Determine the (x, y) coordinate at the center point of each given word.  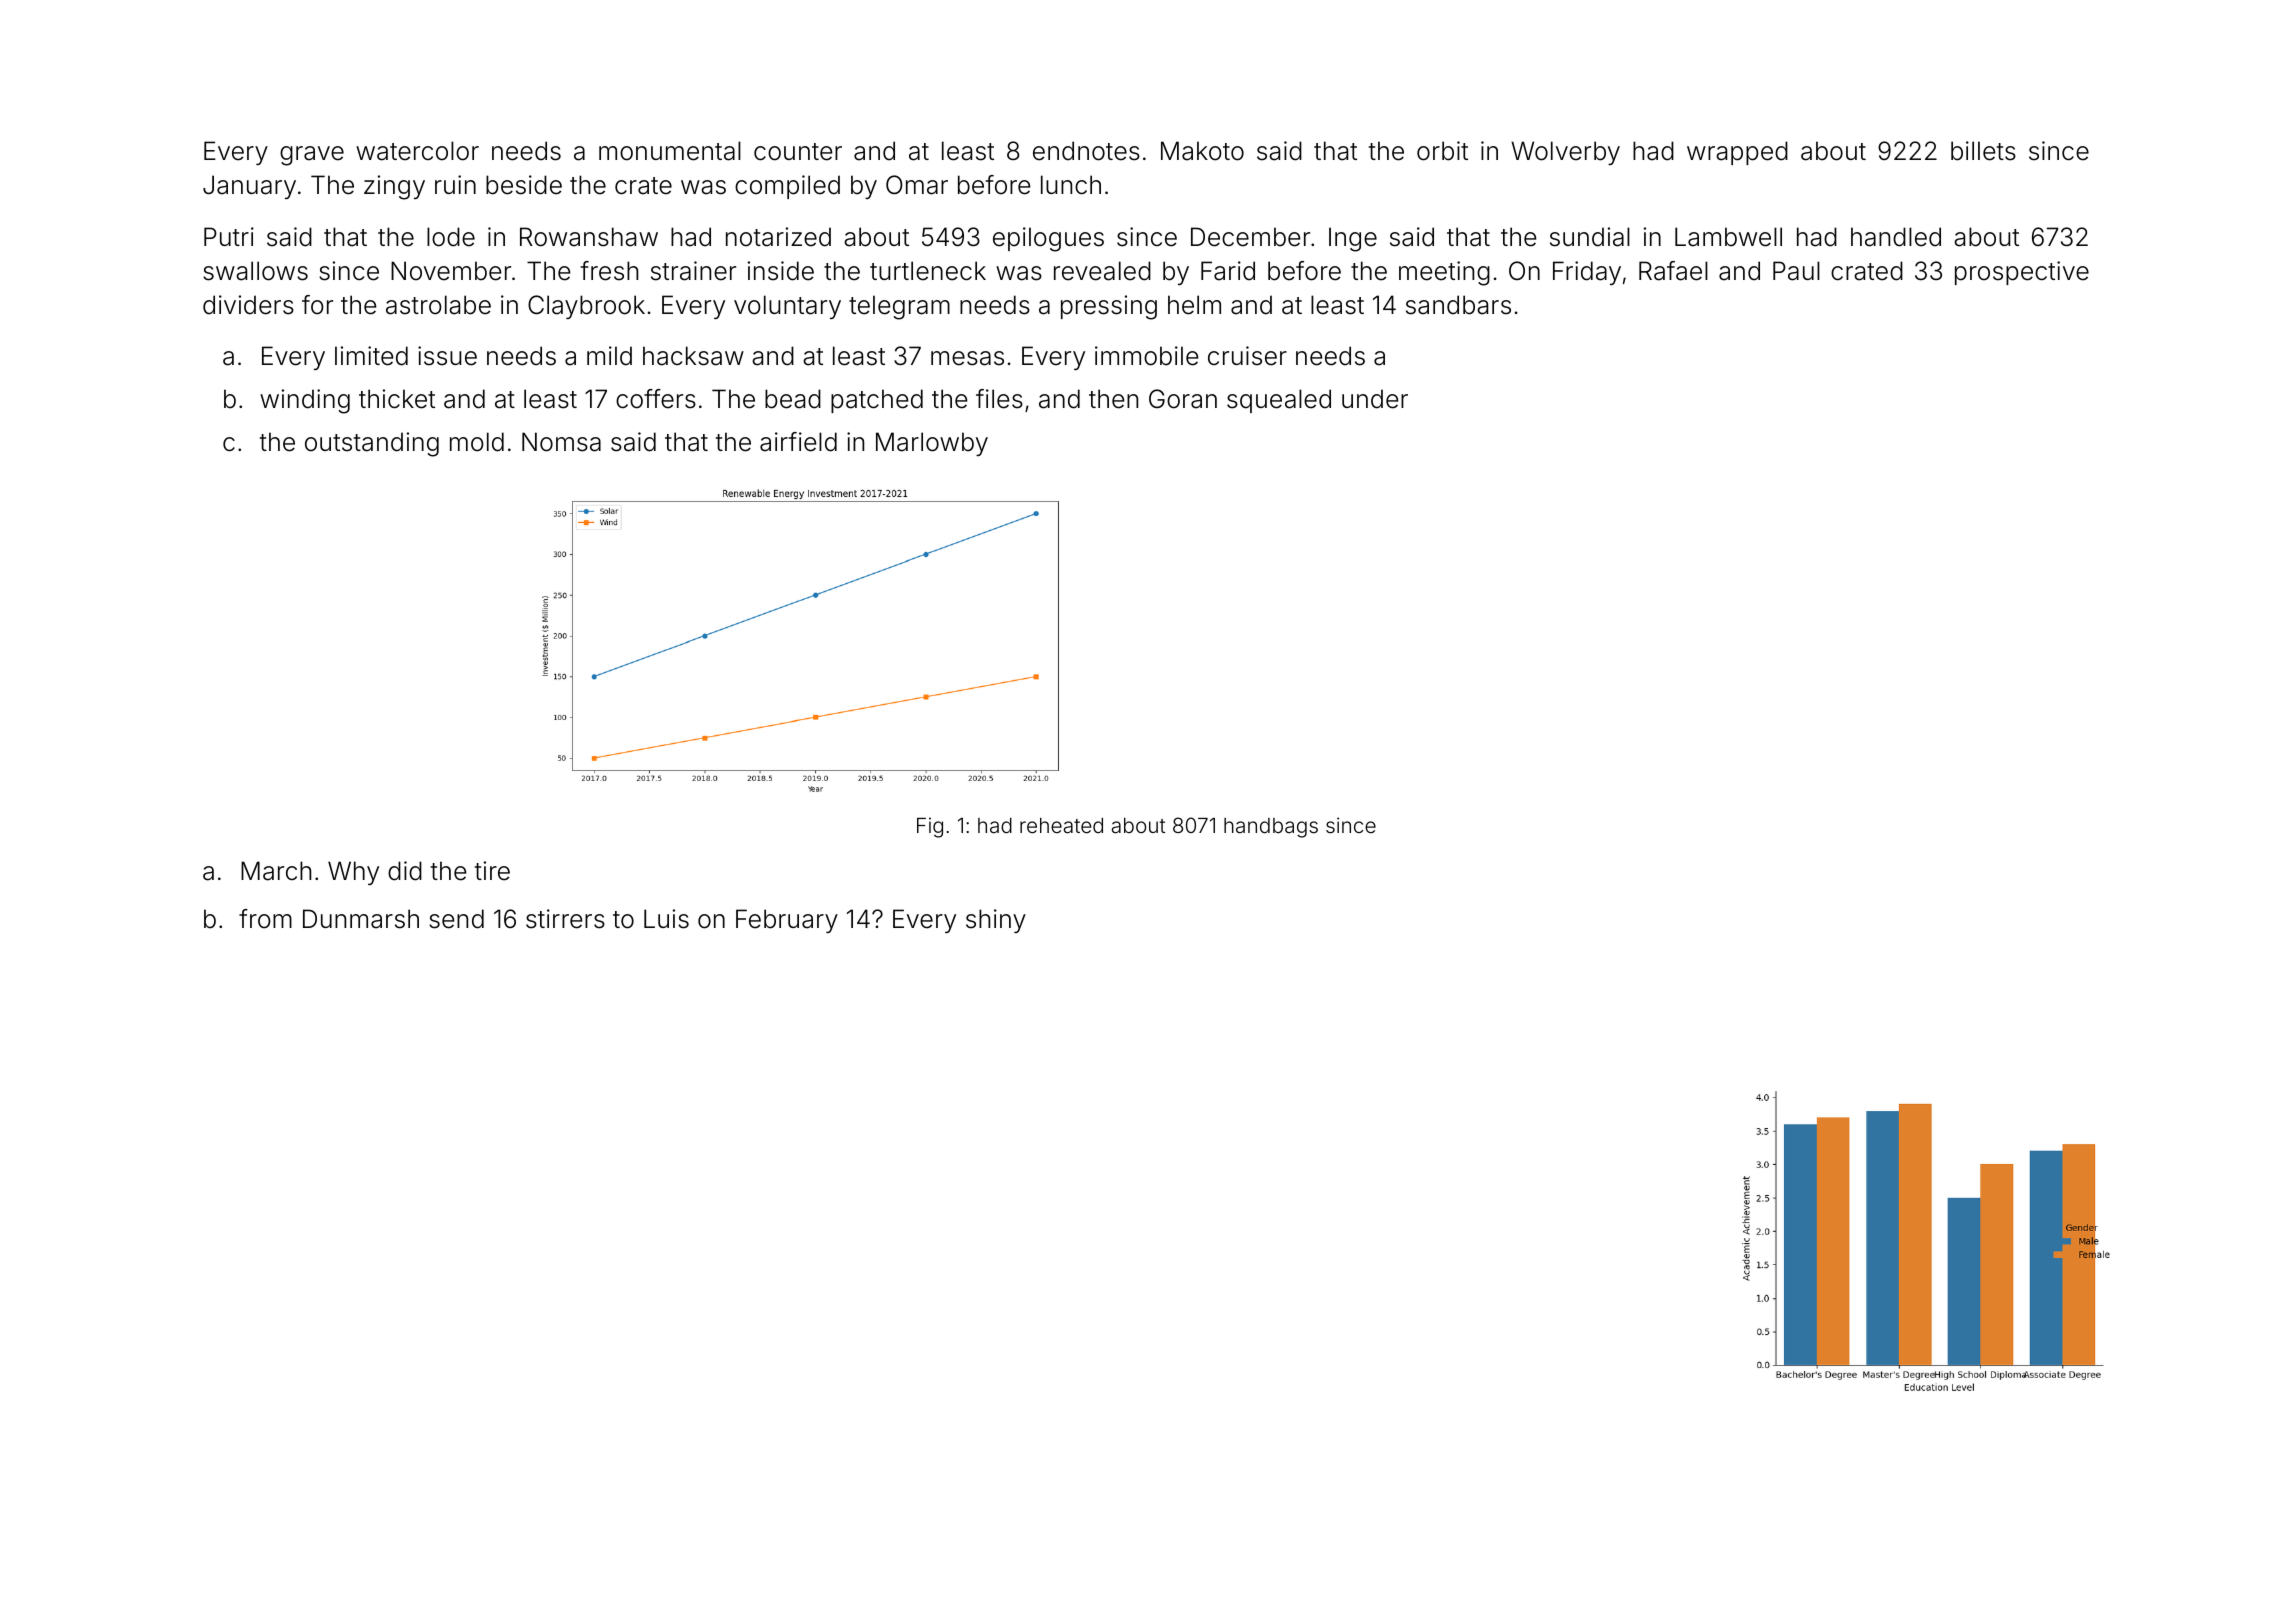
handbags (1271, 828)
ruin (455, 184)
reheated (1061, 825)
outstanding (372, 444)
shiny (996, 921)
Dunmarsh (361, 919)
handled (1896, 237)
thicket (397, 399)
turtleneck (928, 271)
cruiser (1247, 356)
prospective (2022, 273)
